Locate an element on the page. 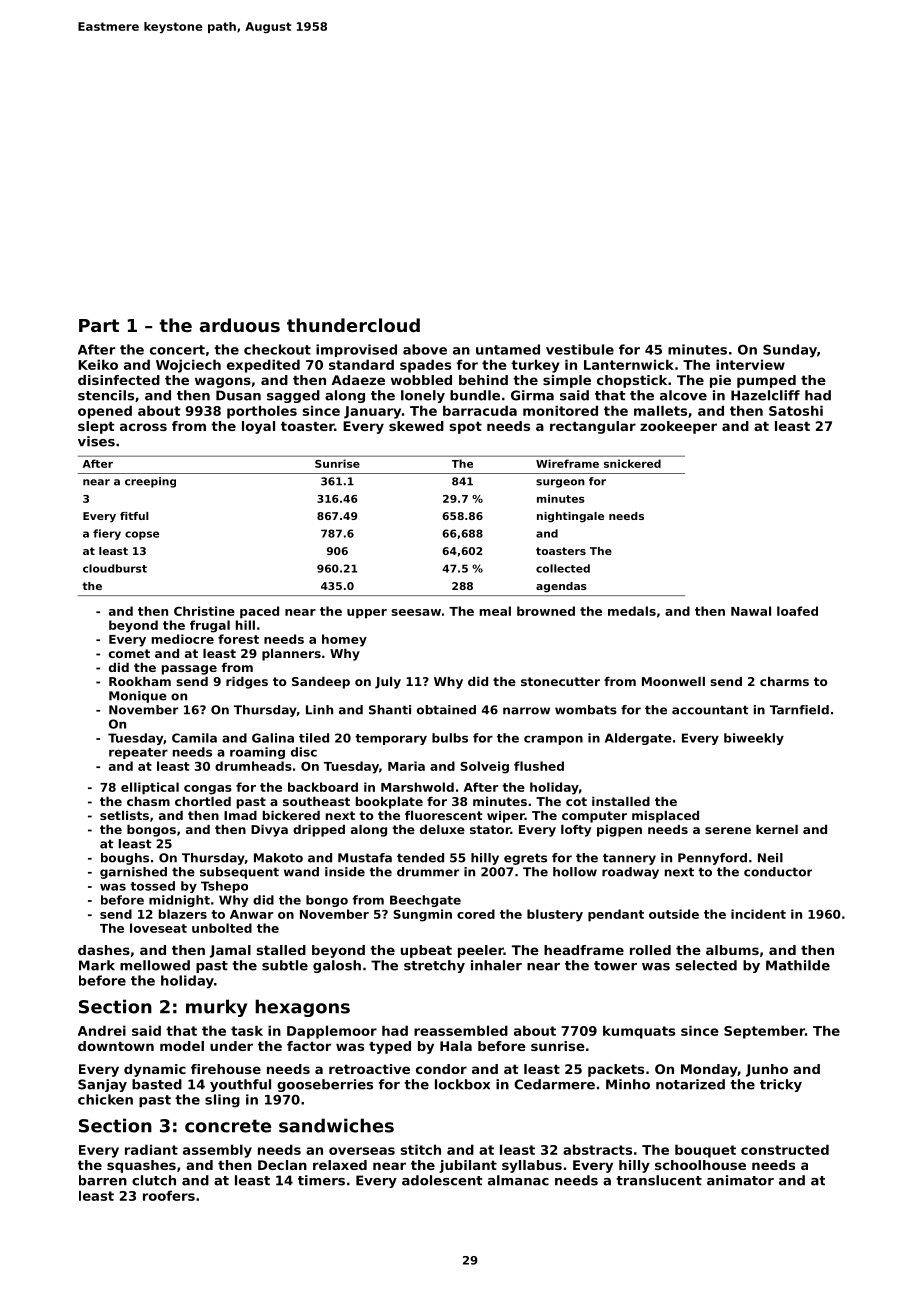  copse is located at coordinates (142, 535).
